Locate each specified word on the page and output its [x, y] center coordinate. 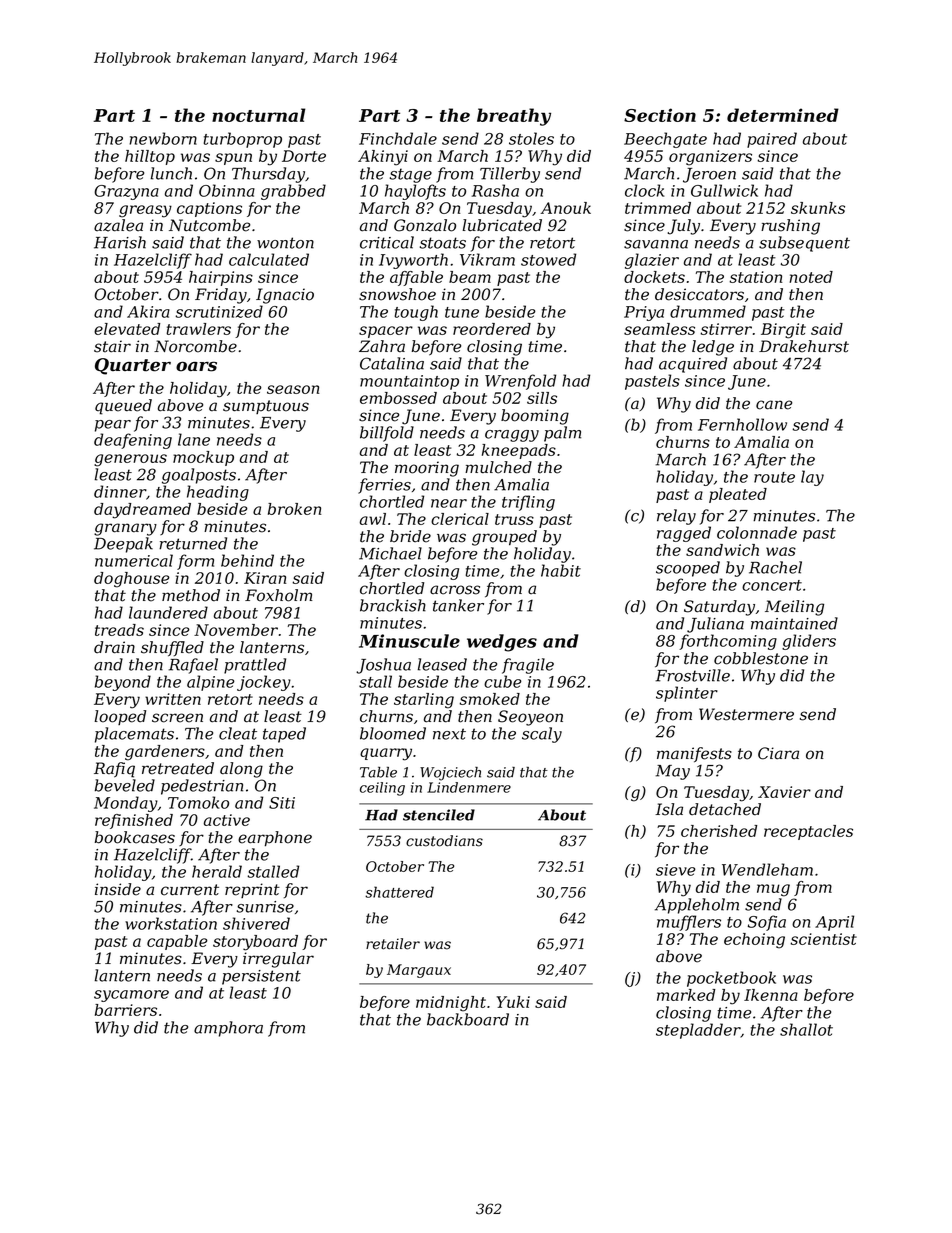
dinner [120, 491]
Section [660, 115]
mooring [427, 469]
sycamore [131, 996]
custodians [444, 841]
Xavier [784, 792]
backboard [468, 1019]
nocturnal [258, 115]
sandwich [722, 550]
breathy [514, 117]
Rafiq [114, 770]
